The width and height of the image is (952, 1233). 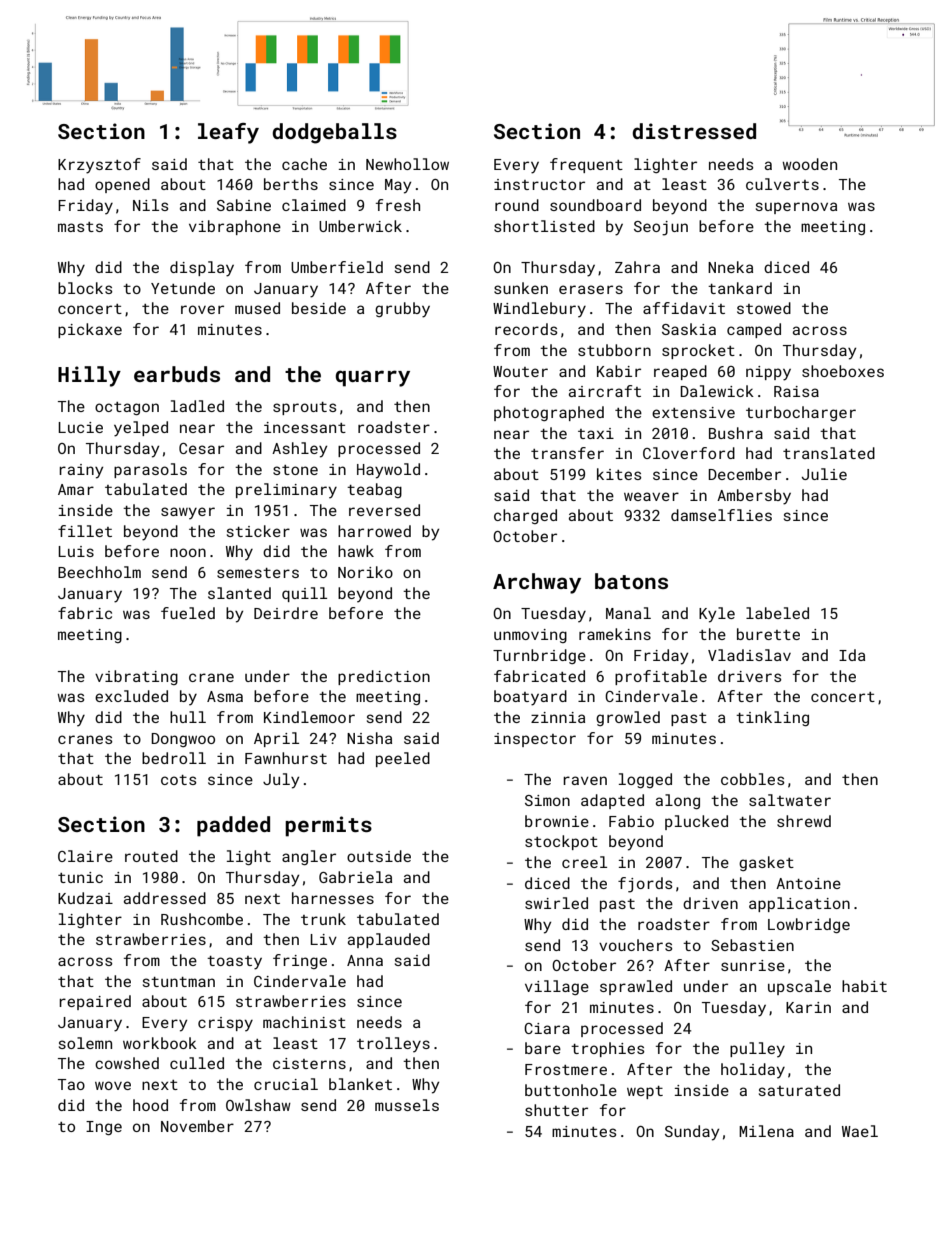 I want to click on stuntman, so click(x=179, y=982).
